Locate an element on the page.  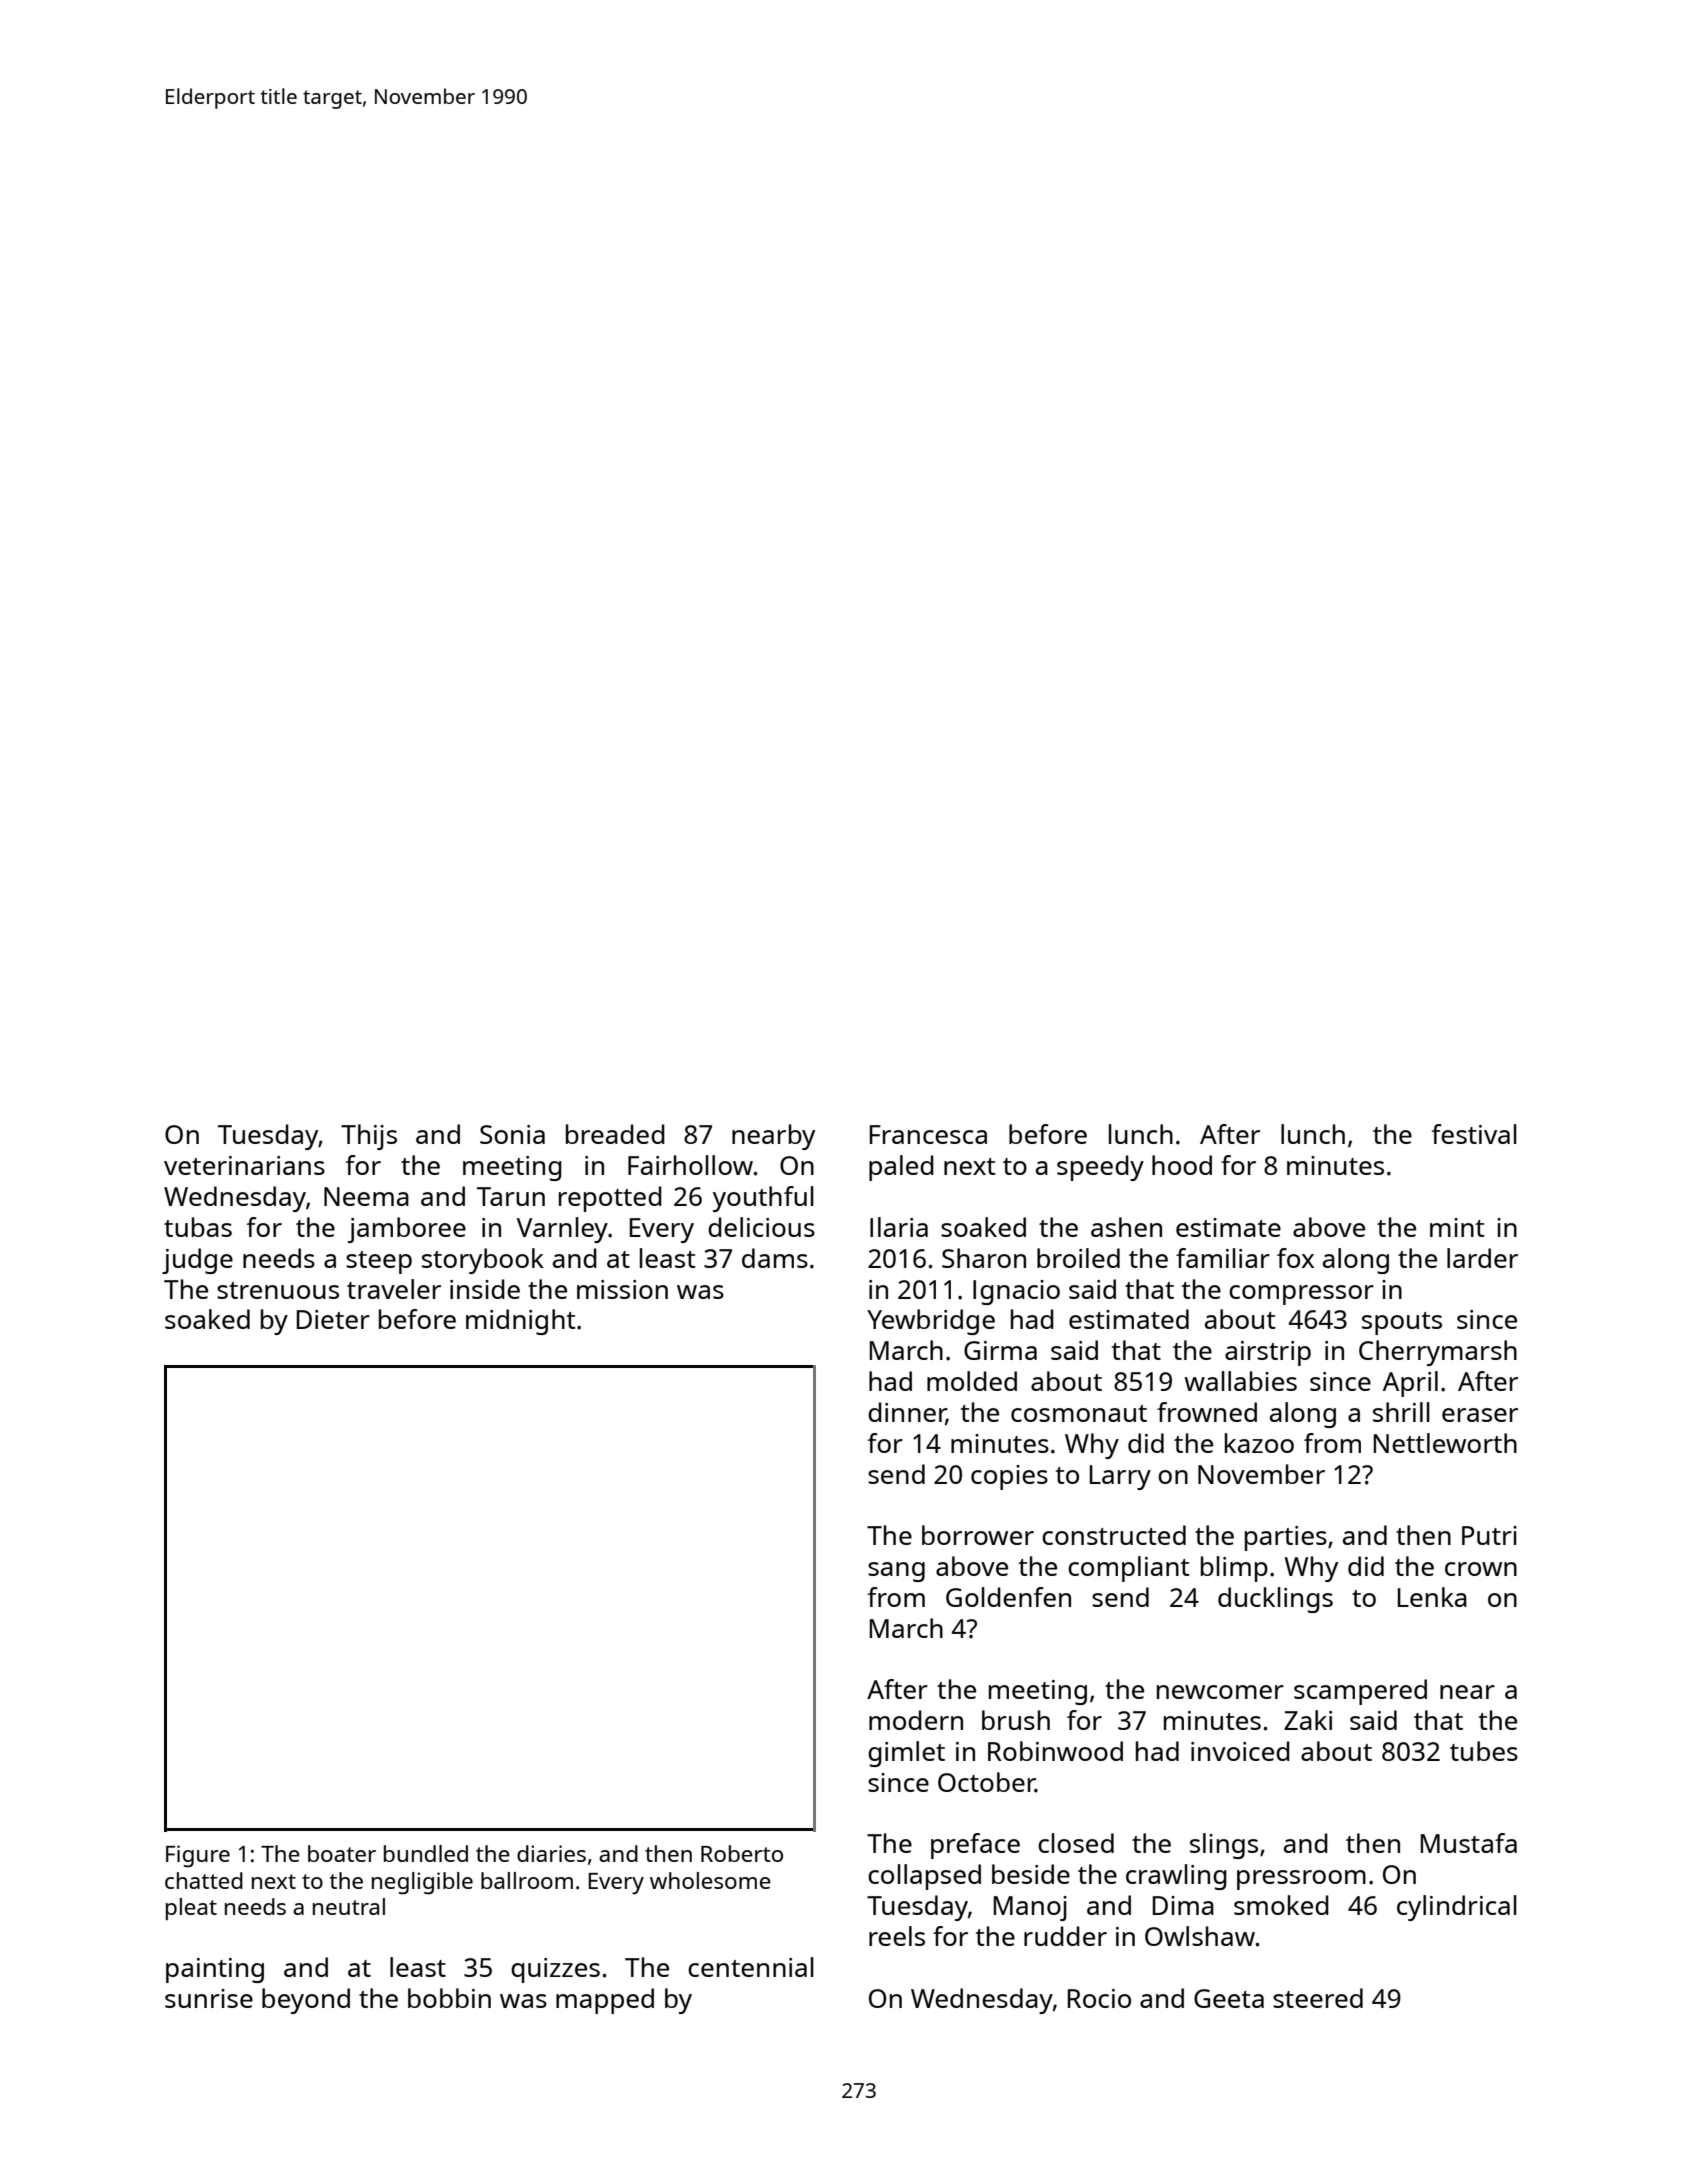
Sharon is located at coordinates (984, 1258).
